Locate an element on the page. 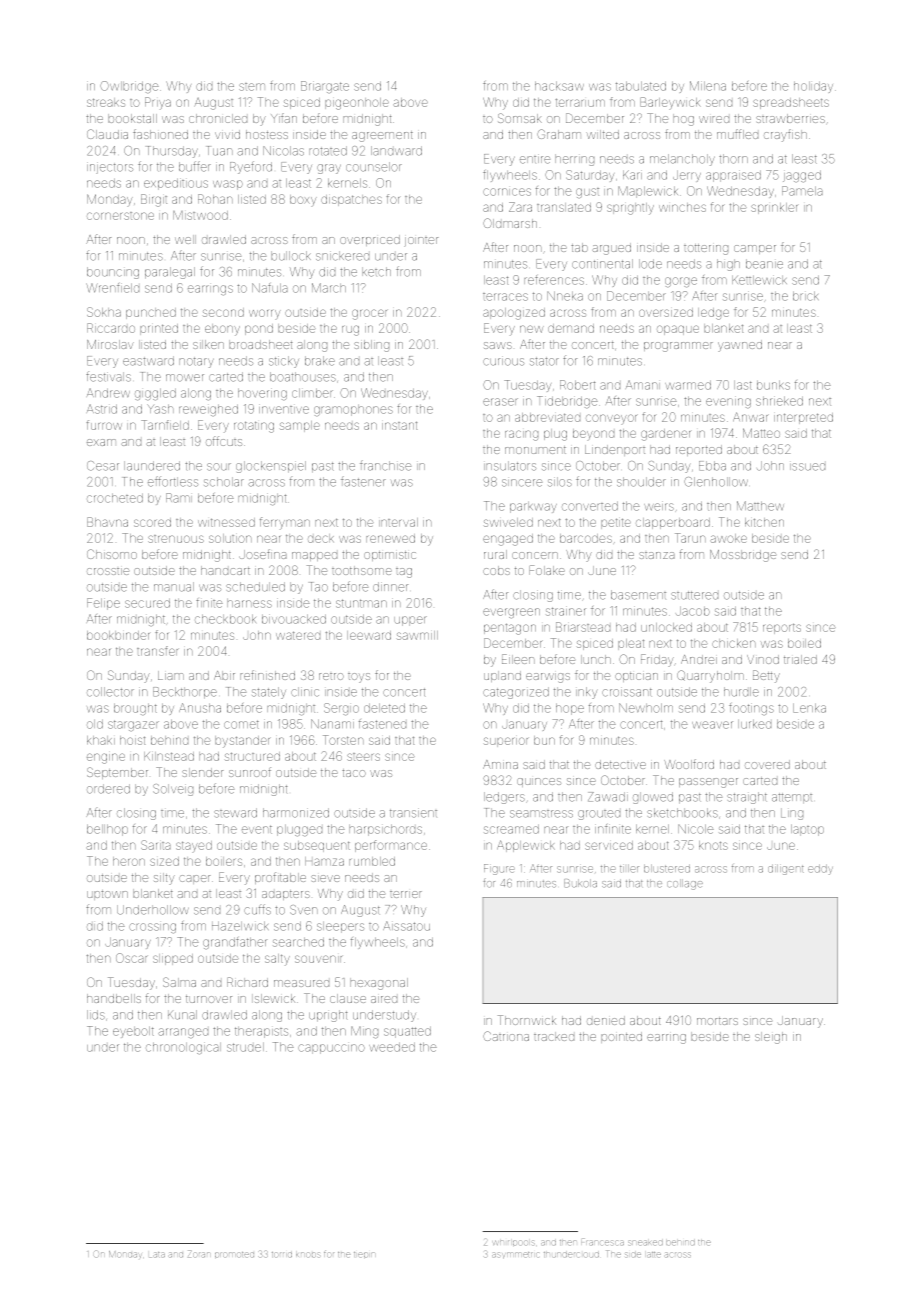 The image size is (924, 1308). hostess is located at coordinates (267, 134).
